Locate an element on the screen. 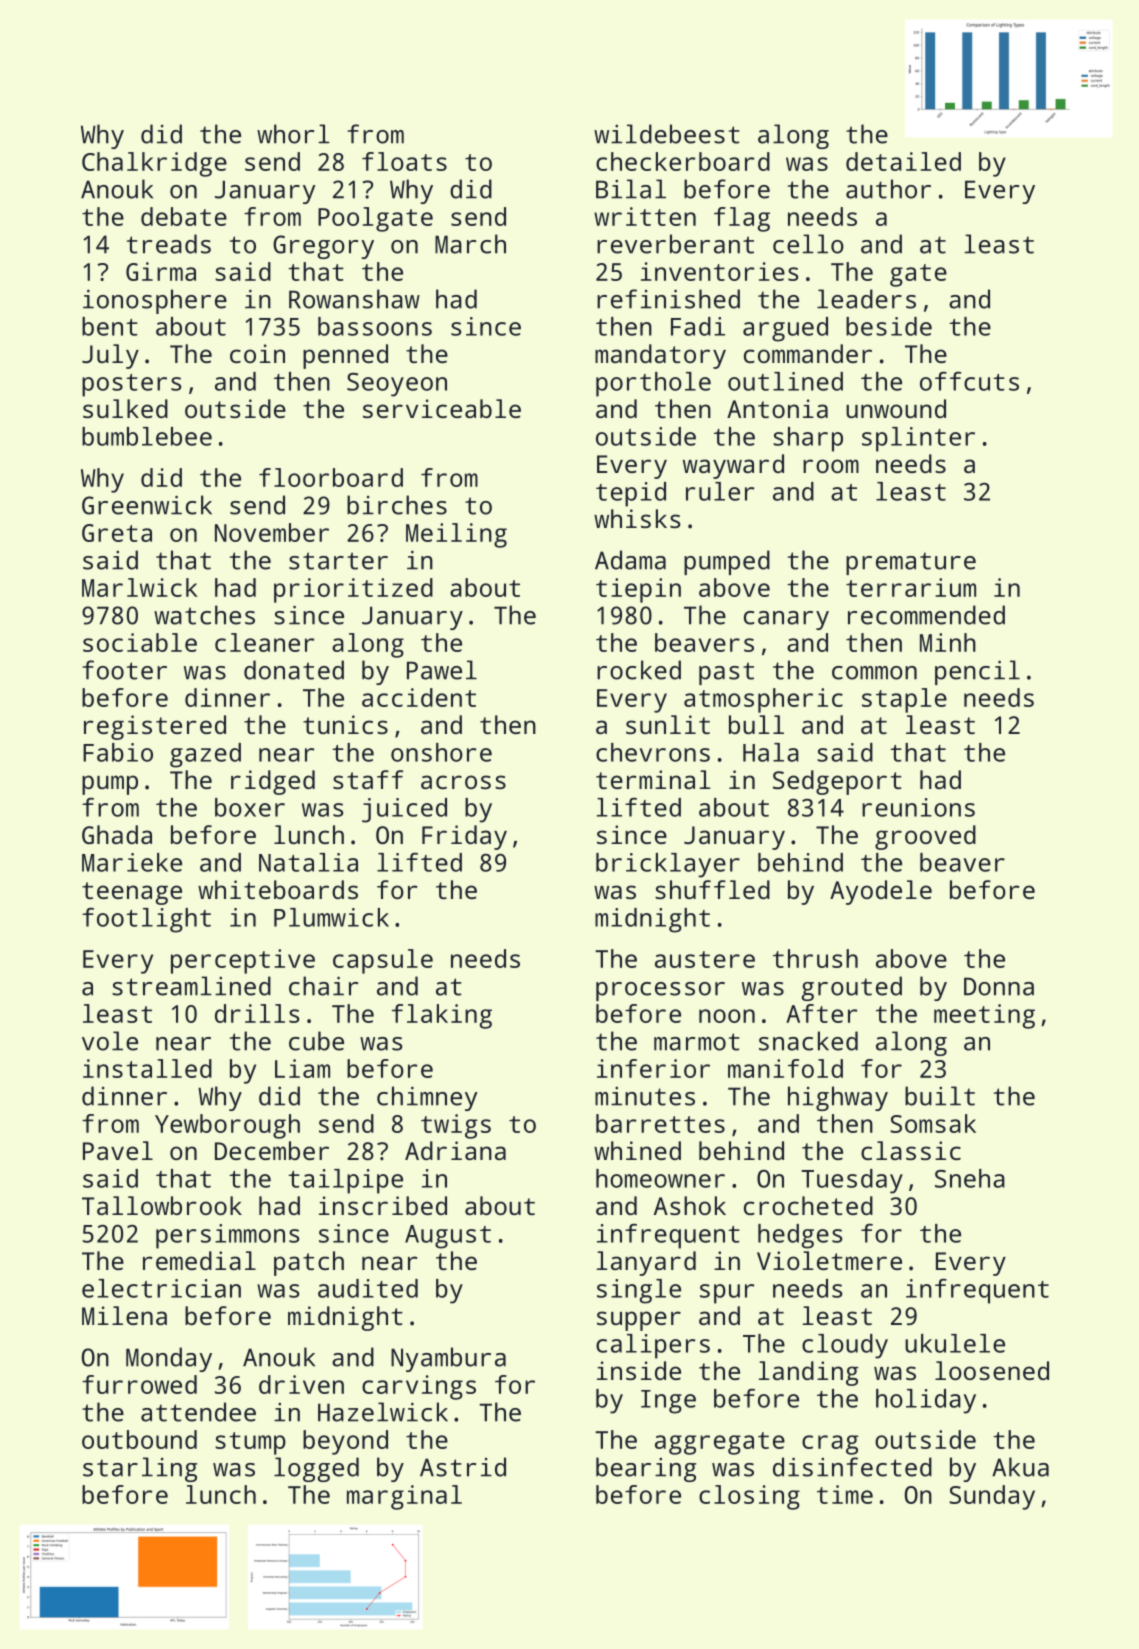 This screenshot has height=1649, width=1139. Somsak is located at coordinates (933, 1123).
